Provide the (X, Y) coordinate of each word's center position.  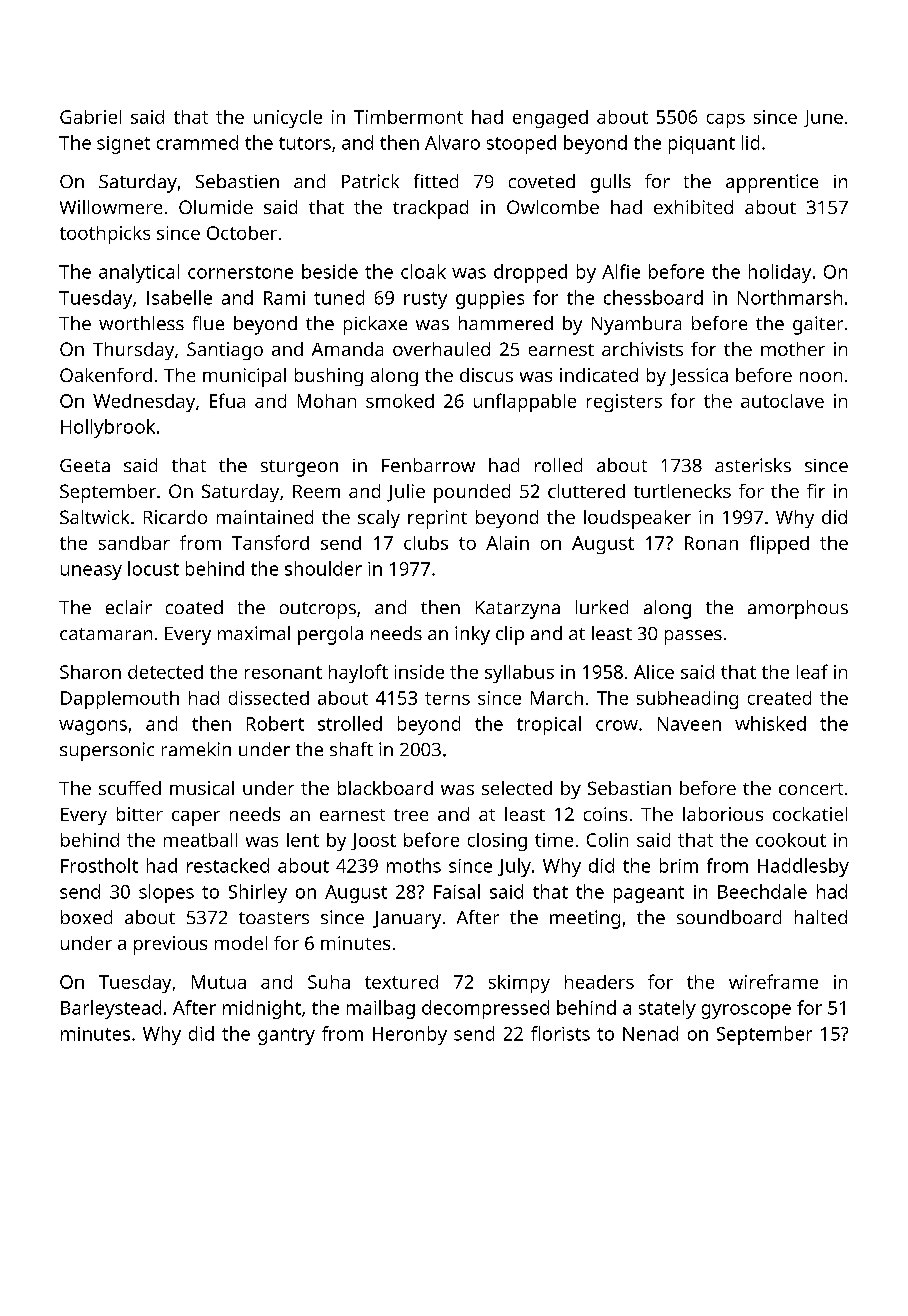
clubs (426, 543)
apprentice (772, 183)
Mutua (219, 982)
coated (194, 607)
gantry (286, 1036)
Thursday (133, 351)
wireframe (773, 981)
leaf (812, 671)
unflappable (525, 402)
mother (793, 349)
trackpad (430, 209)
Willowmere (111, 207)
